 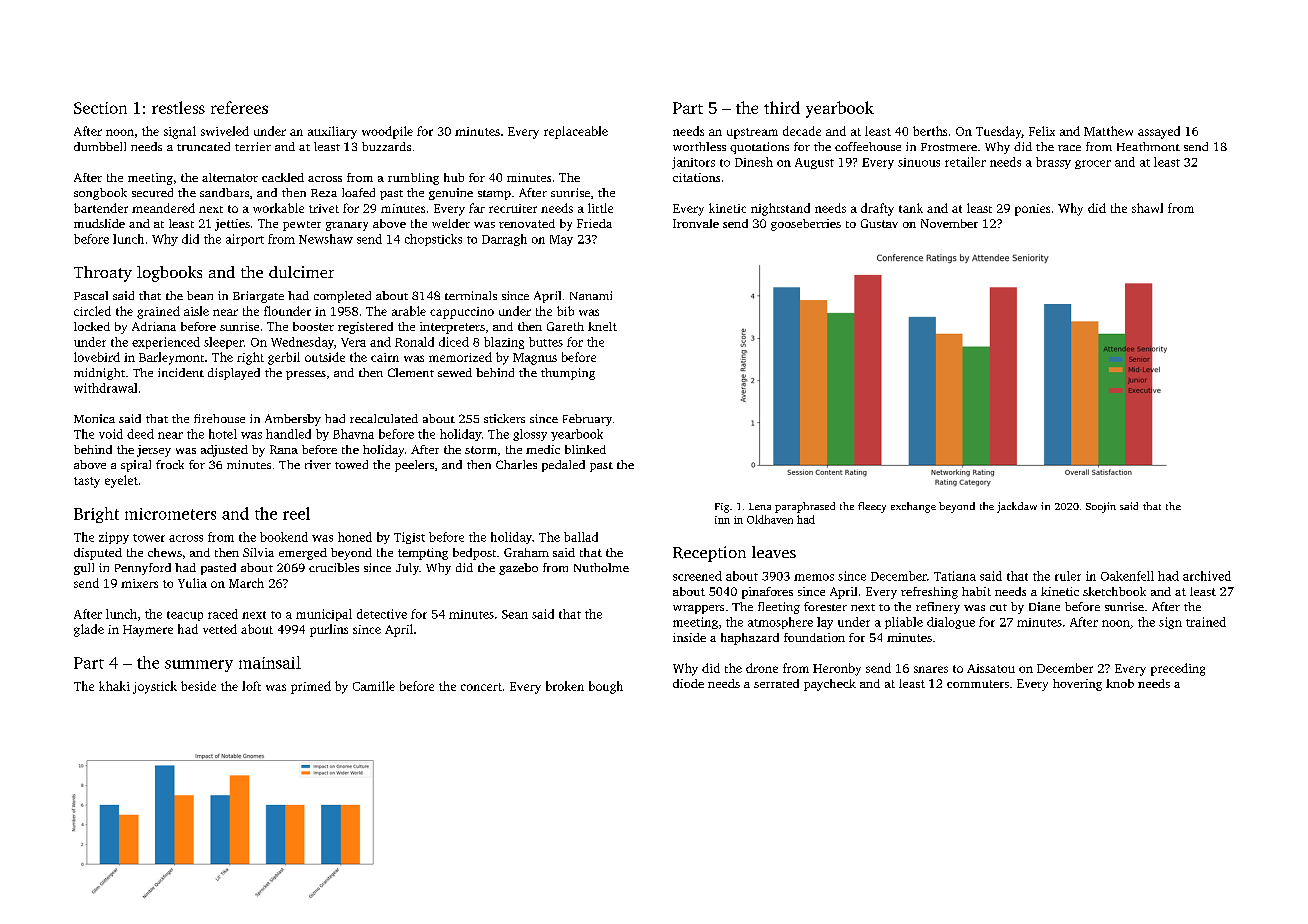 I want to click on Gareth, so click(x=565, y=326).
